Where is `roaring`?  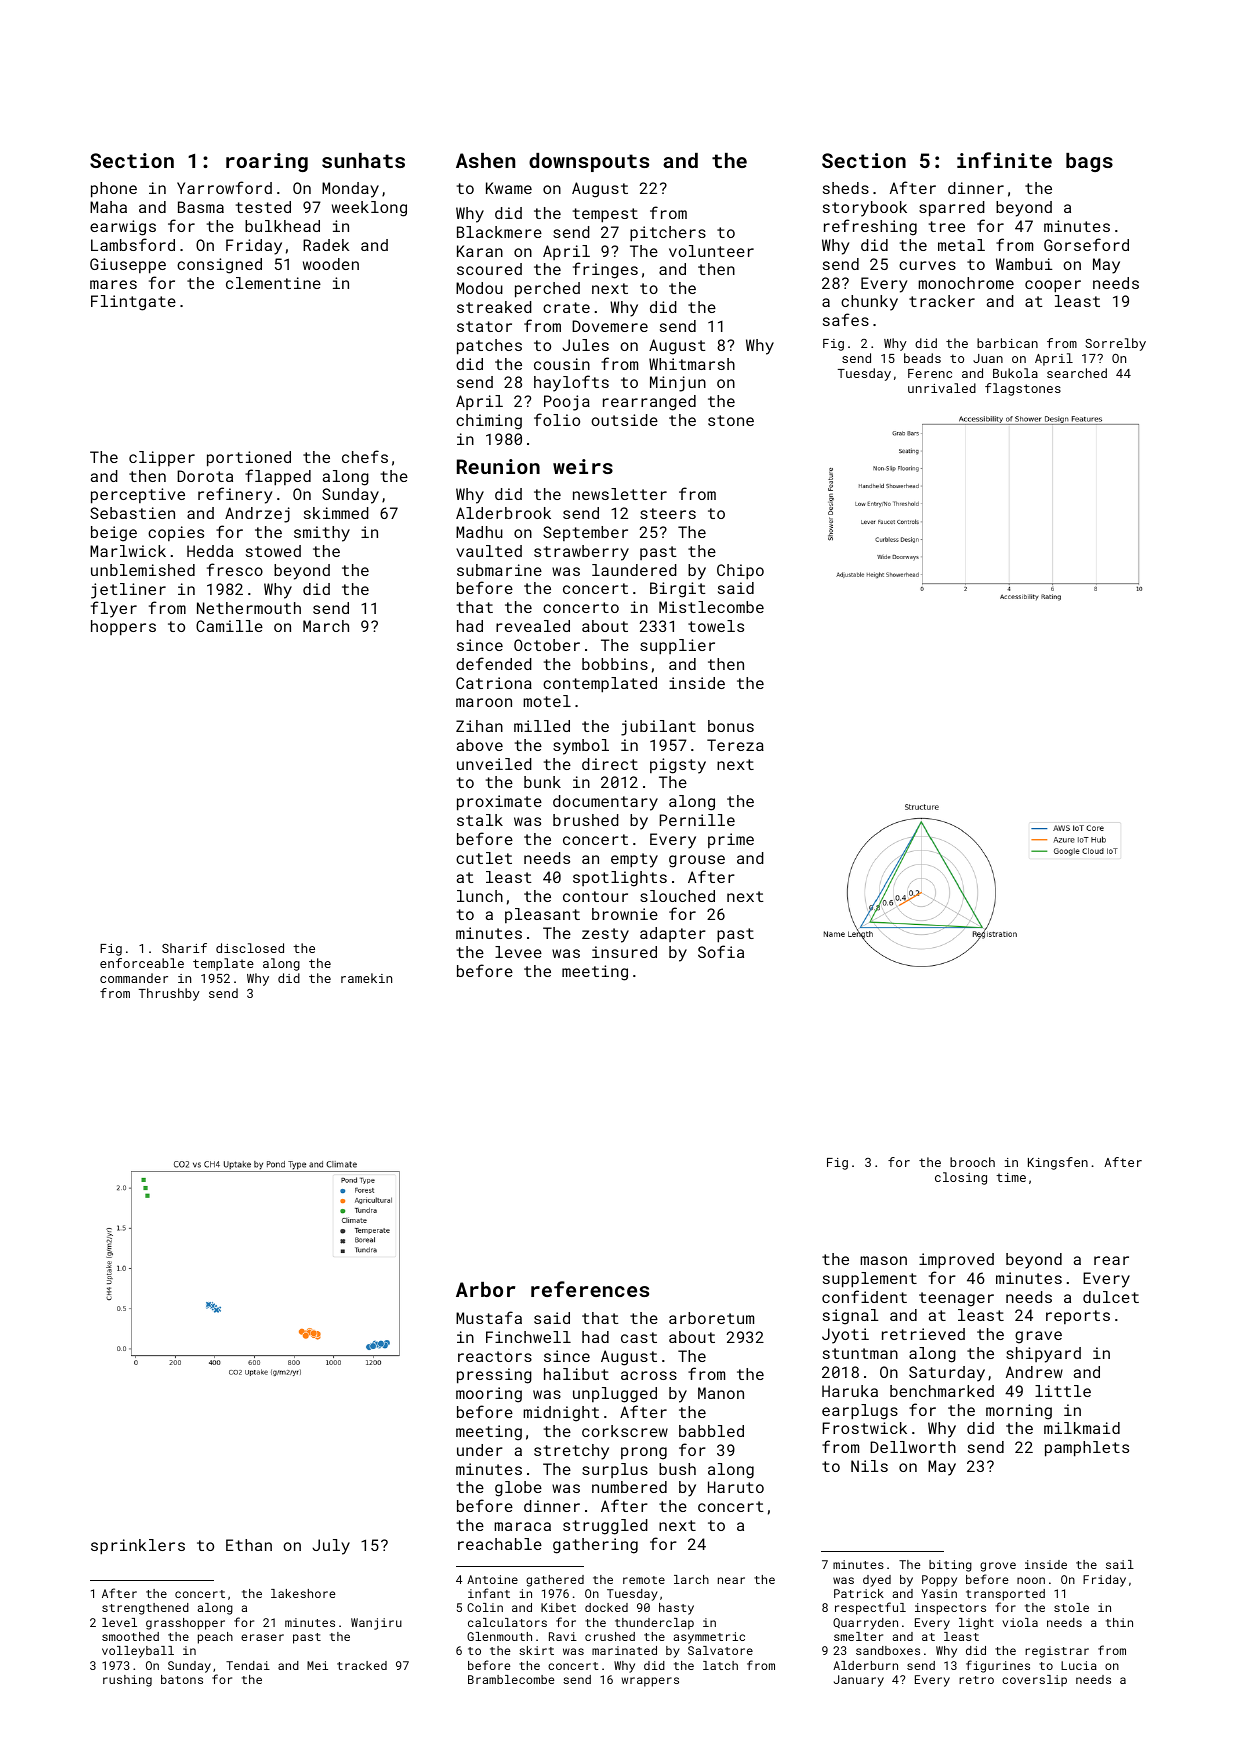 roaring is located at coordinates (267, 162).
